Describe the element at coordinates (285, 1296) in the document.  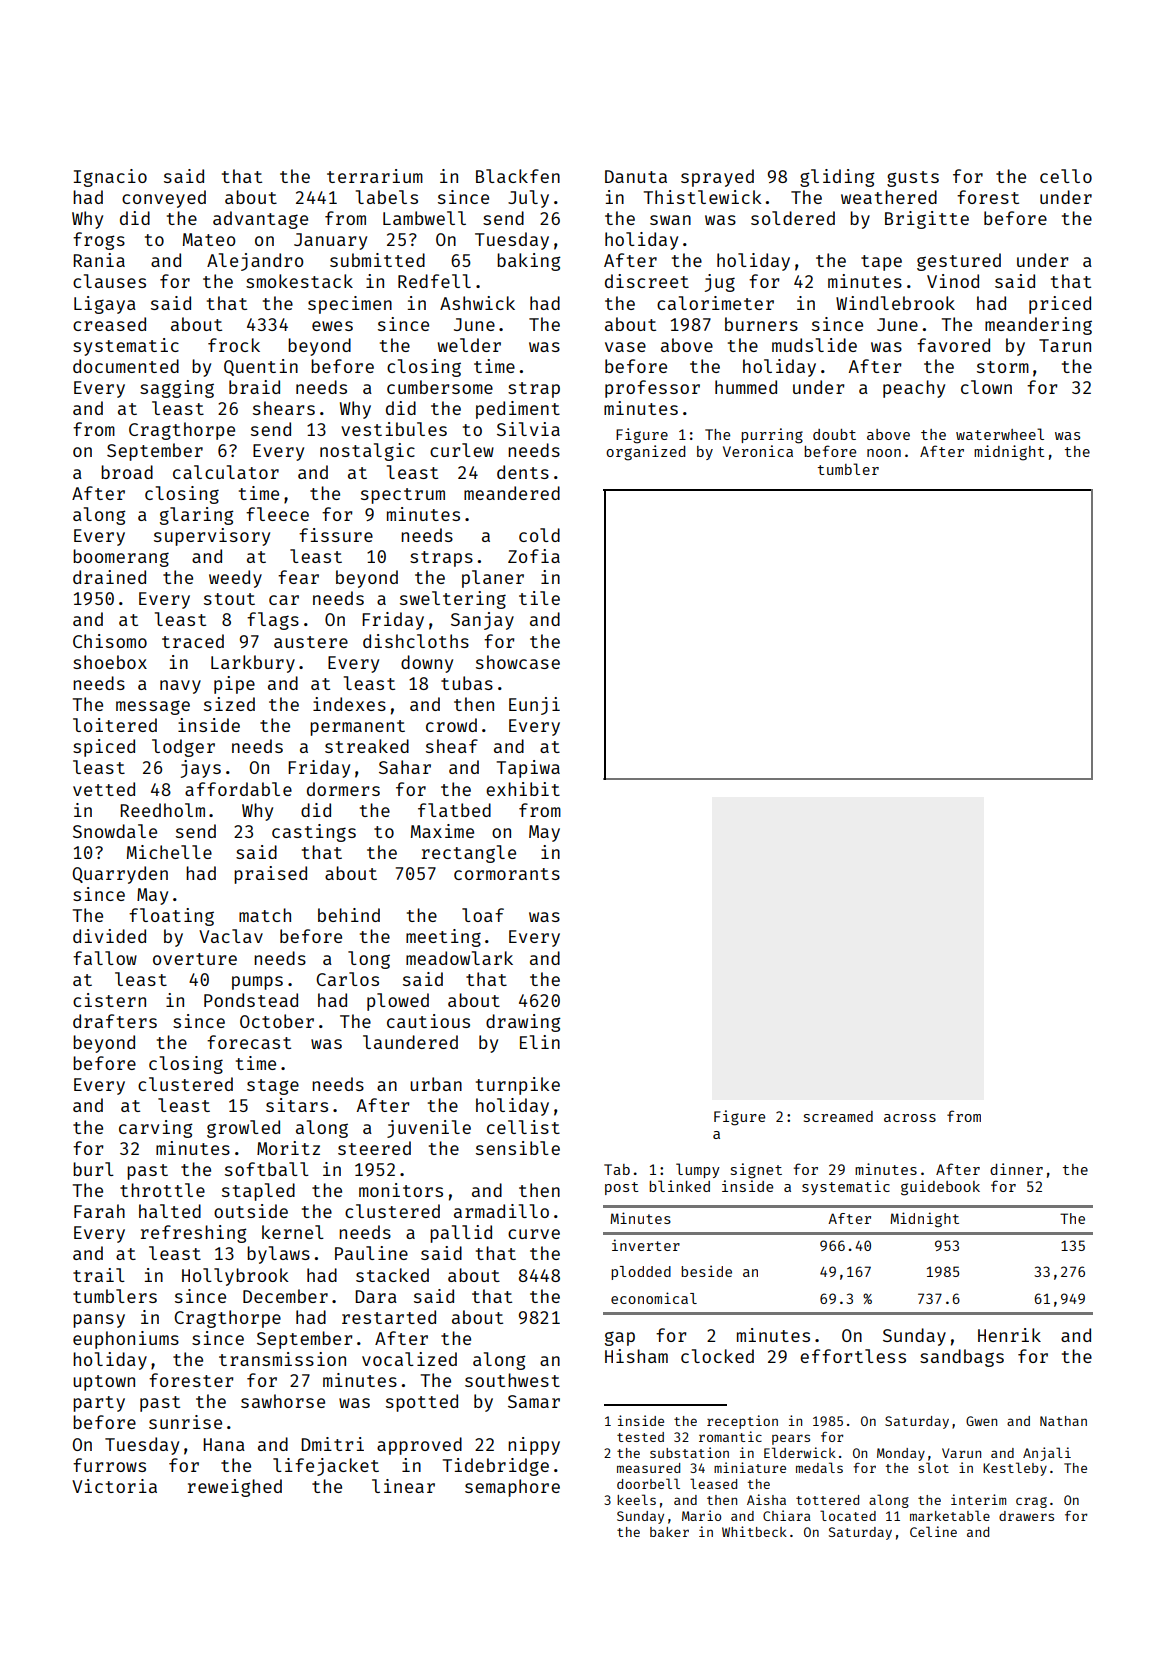
I see `December` at that location.
